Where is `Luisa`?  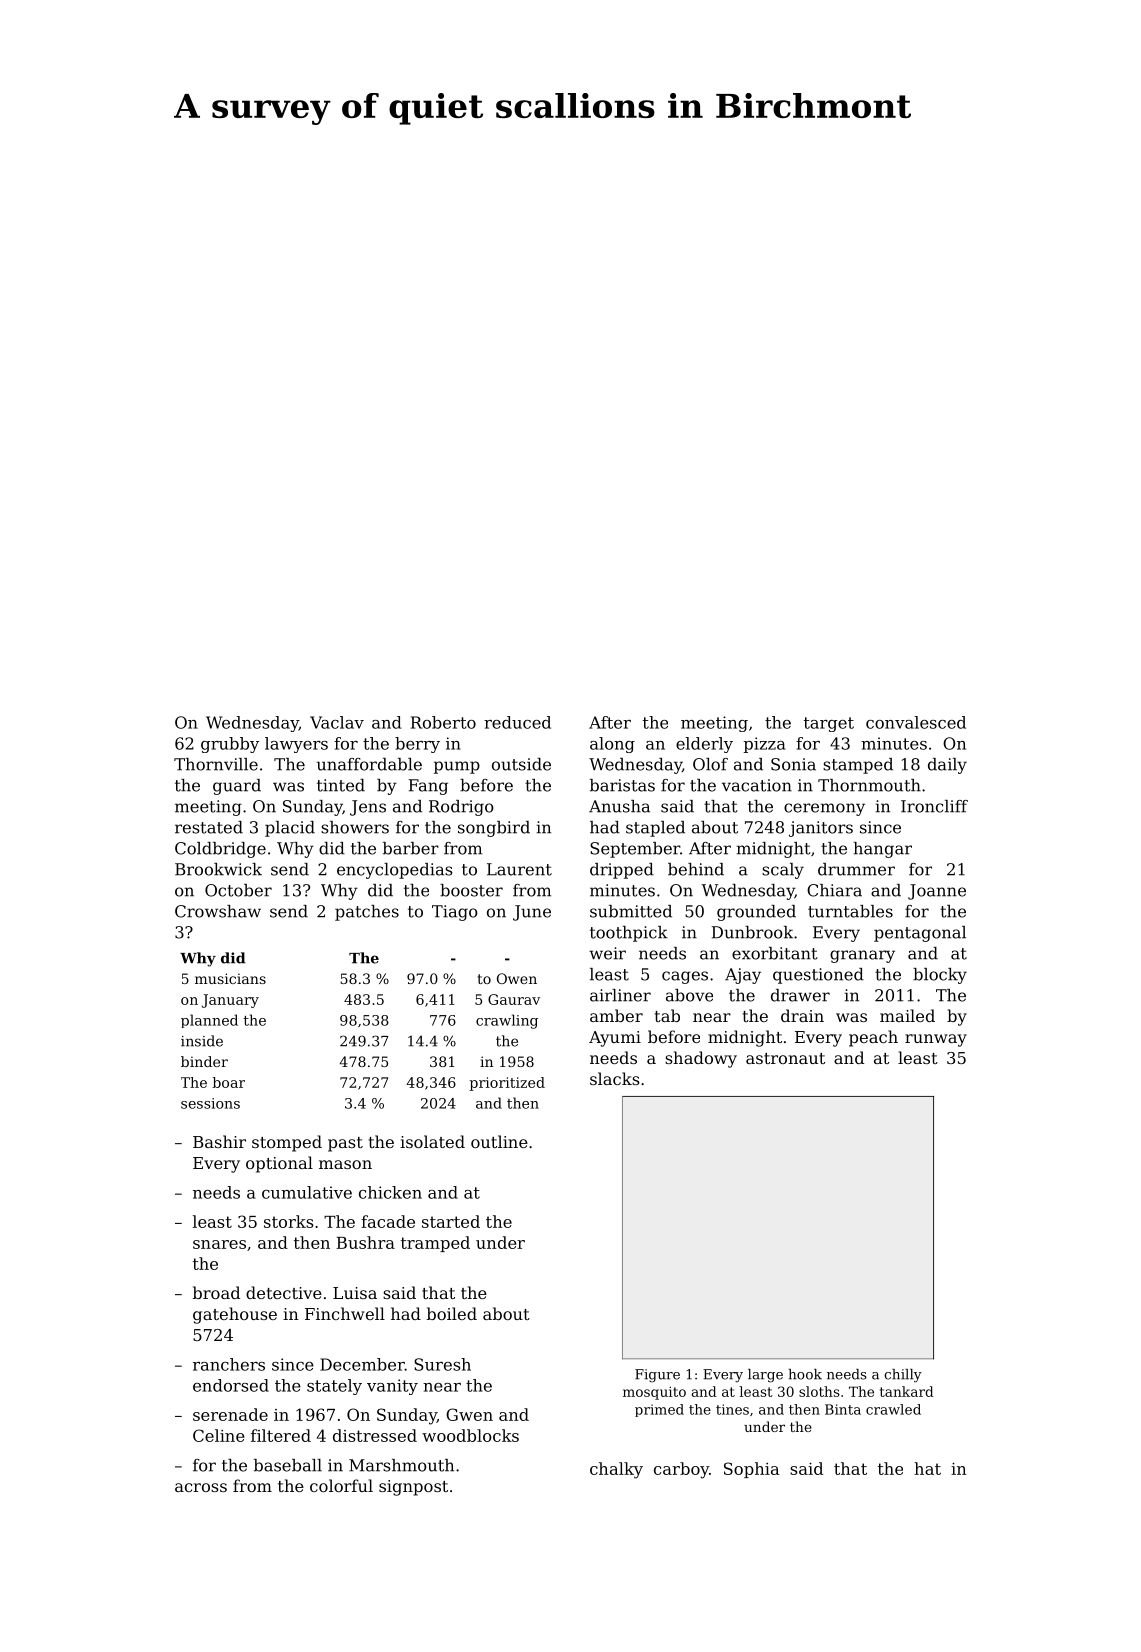
Luisa is located at coordinates (355, 1293).
